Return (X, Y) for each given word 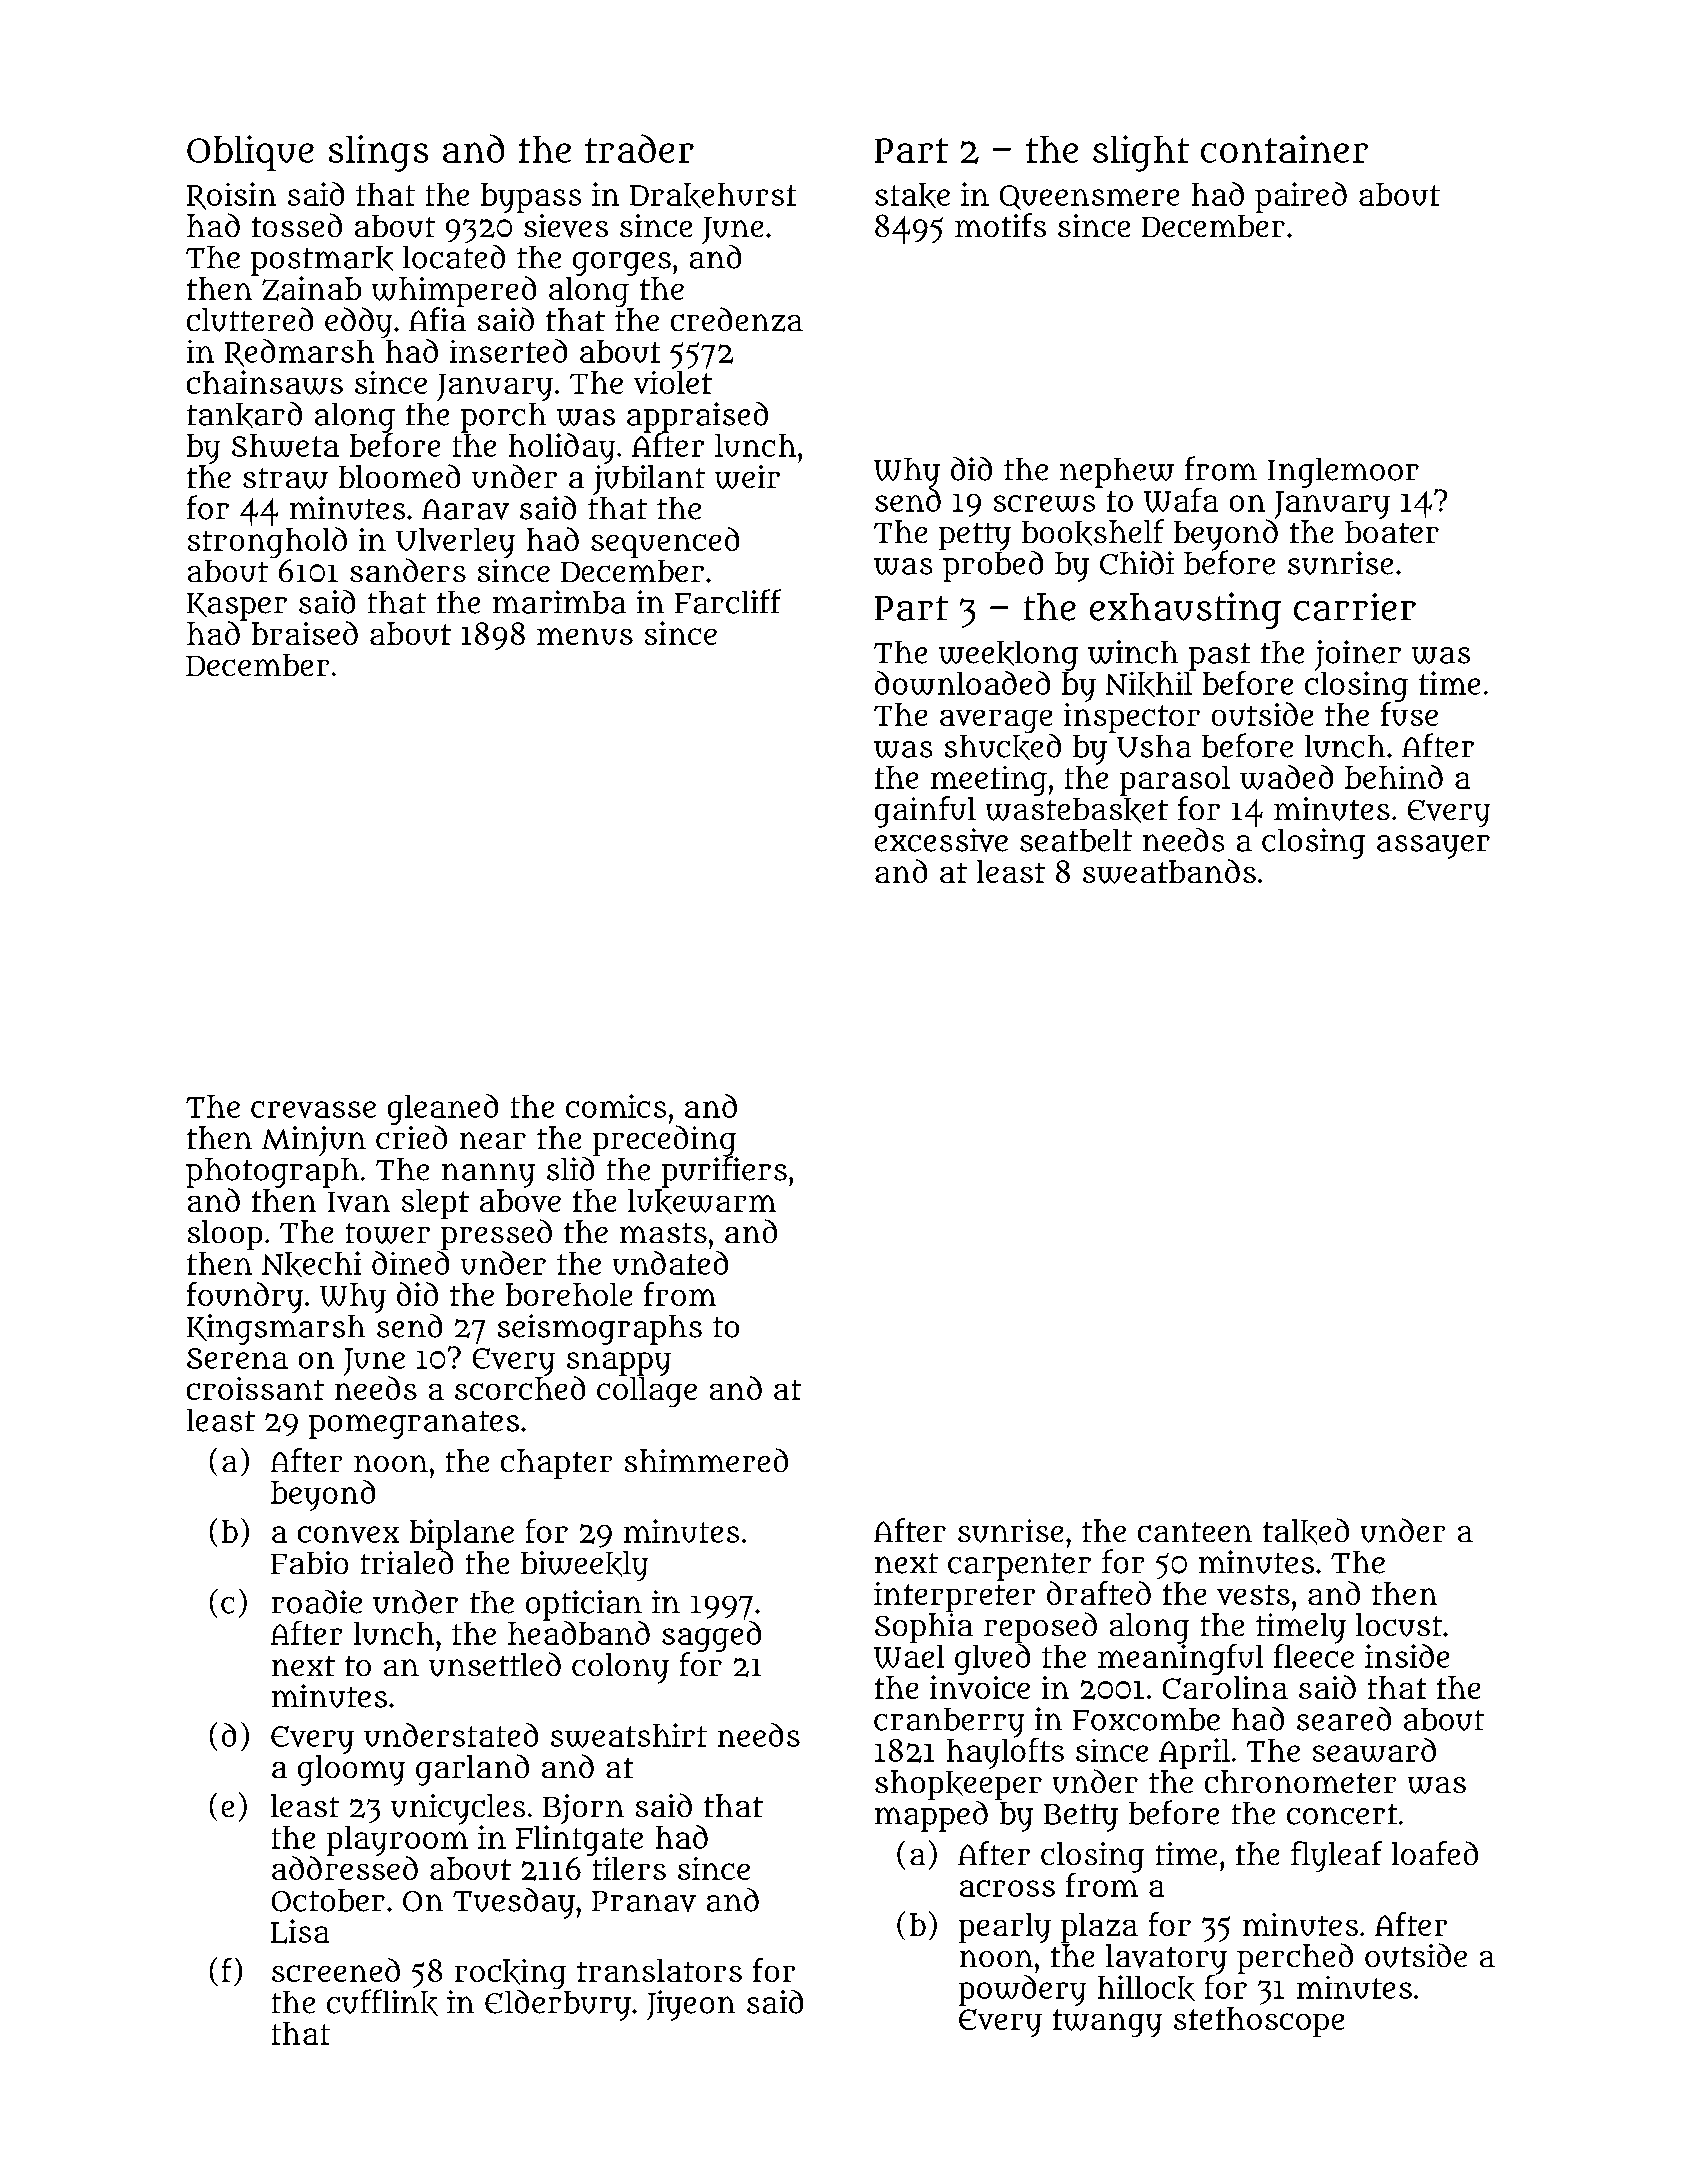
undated (670, 1263)
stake (912, 195)
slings (378, 153)
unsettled (495, 1664)
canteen (1195, 1532)
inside (1407, 1656)
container (1284, 149)
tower (388, 1233)
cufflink (382, 2002)
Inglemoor (1343, 473)
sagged (711, 1636)
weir (747, 477)
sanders (408, 570)
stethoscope (1259, 2022)
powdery (1022, 1990)
